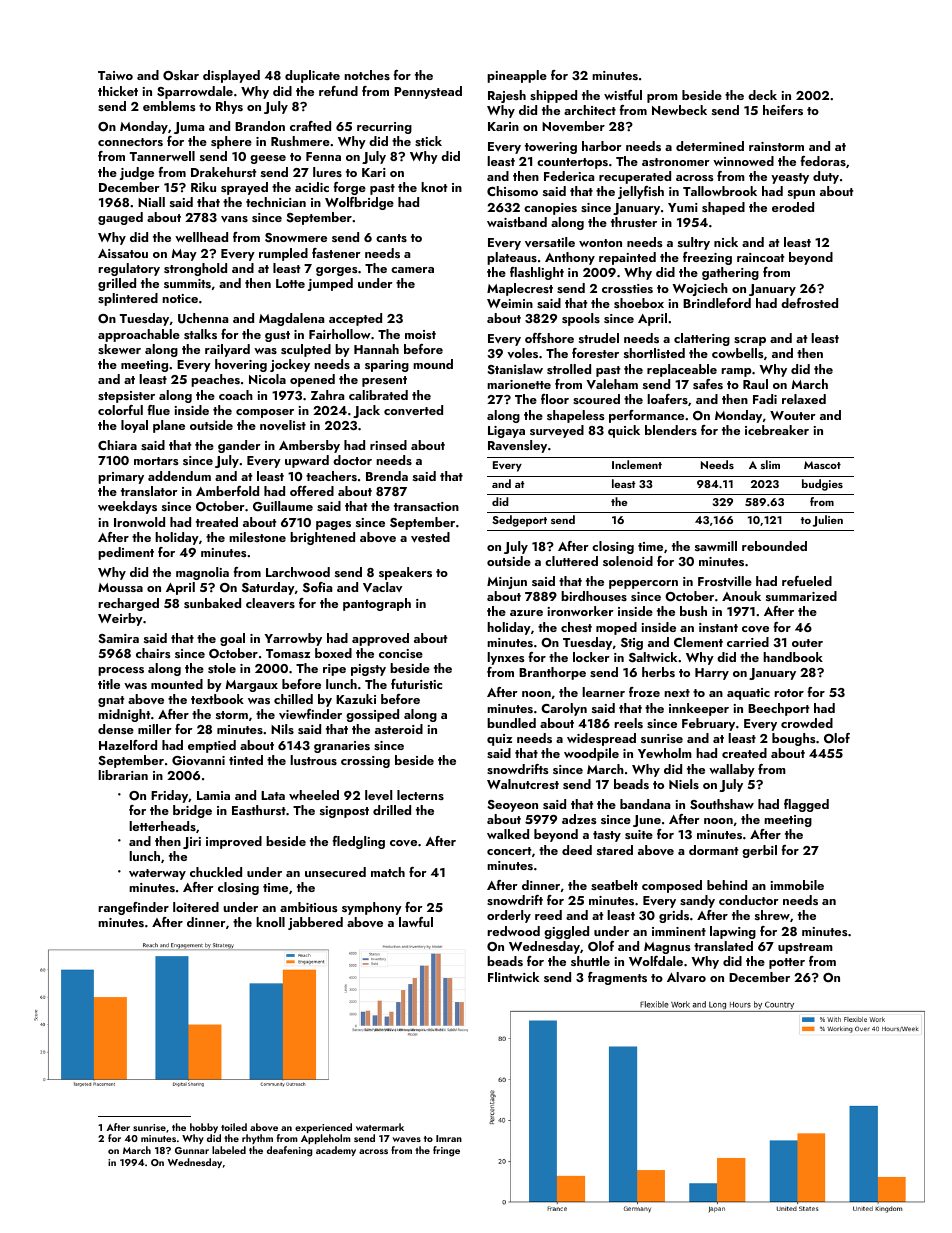 The height and width of the document is (1233, 952). I want to click on symphony, so click(372, 908).
